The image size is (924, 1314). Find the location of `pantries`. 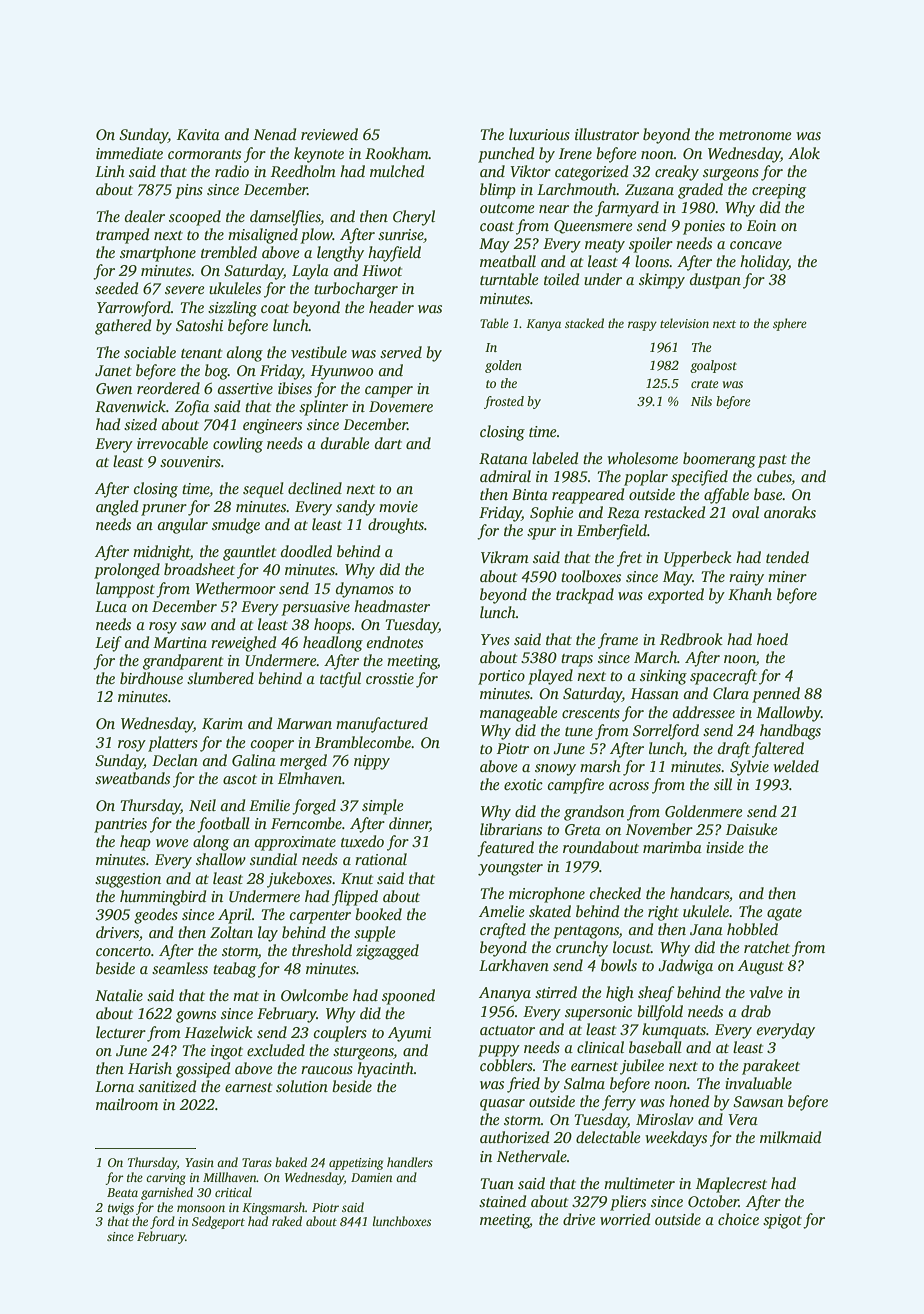

pantries is located at coordinates (120, 825).
